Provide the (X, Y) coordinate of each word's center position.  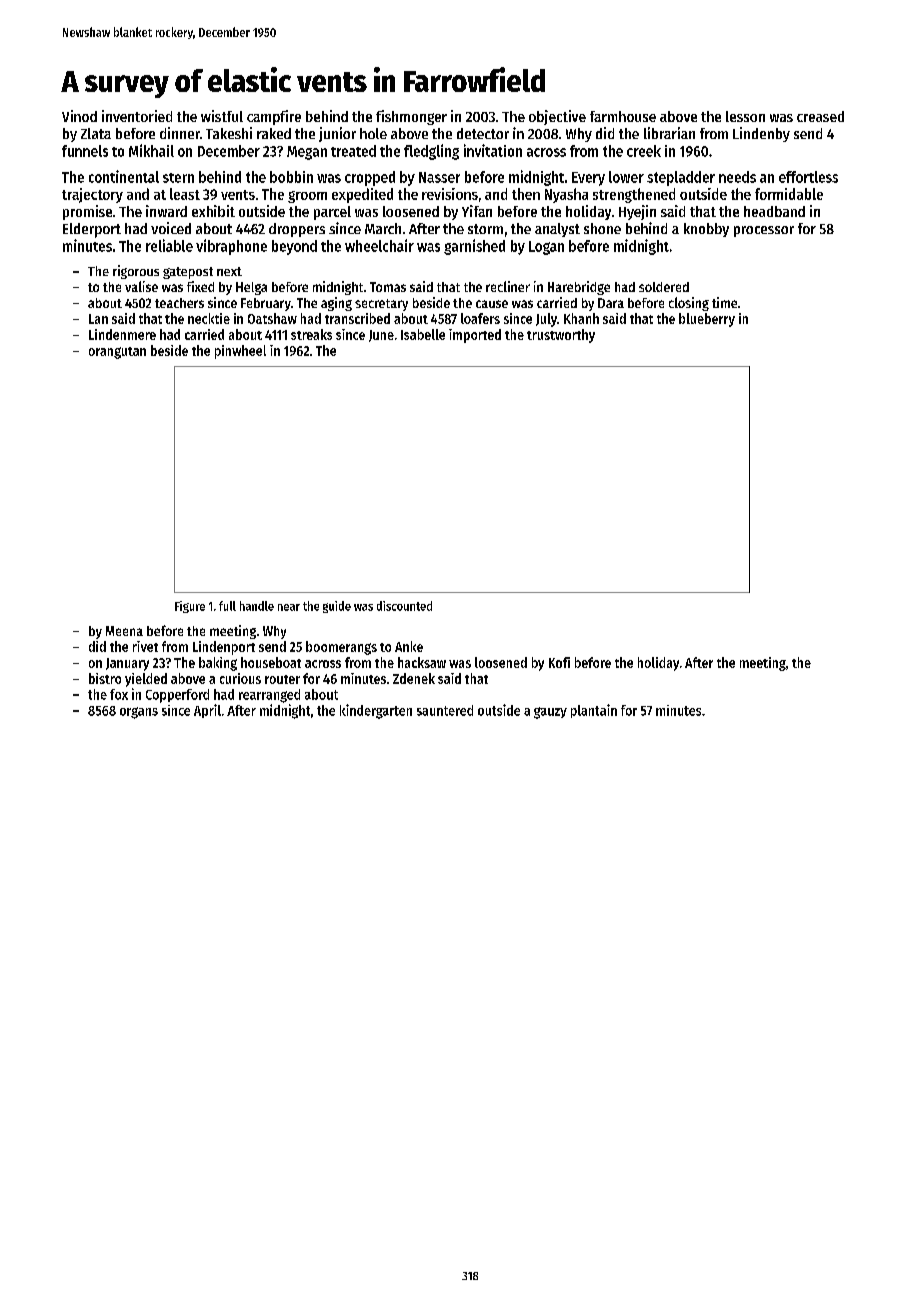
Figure (190, 607)
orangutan (117, 353)
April (207, 711)
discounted (404, 606)
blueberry (707, 320)
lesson (745, 116)
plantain (594, 711)
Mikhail (151, 150)
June (381, 336)
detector (483, 133)
